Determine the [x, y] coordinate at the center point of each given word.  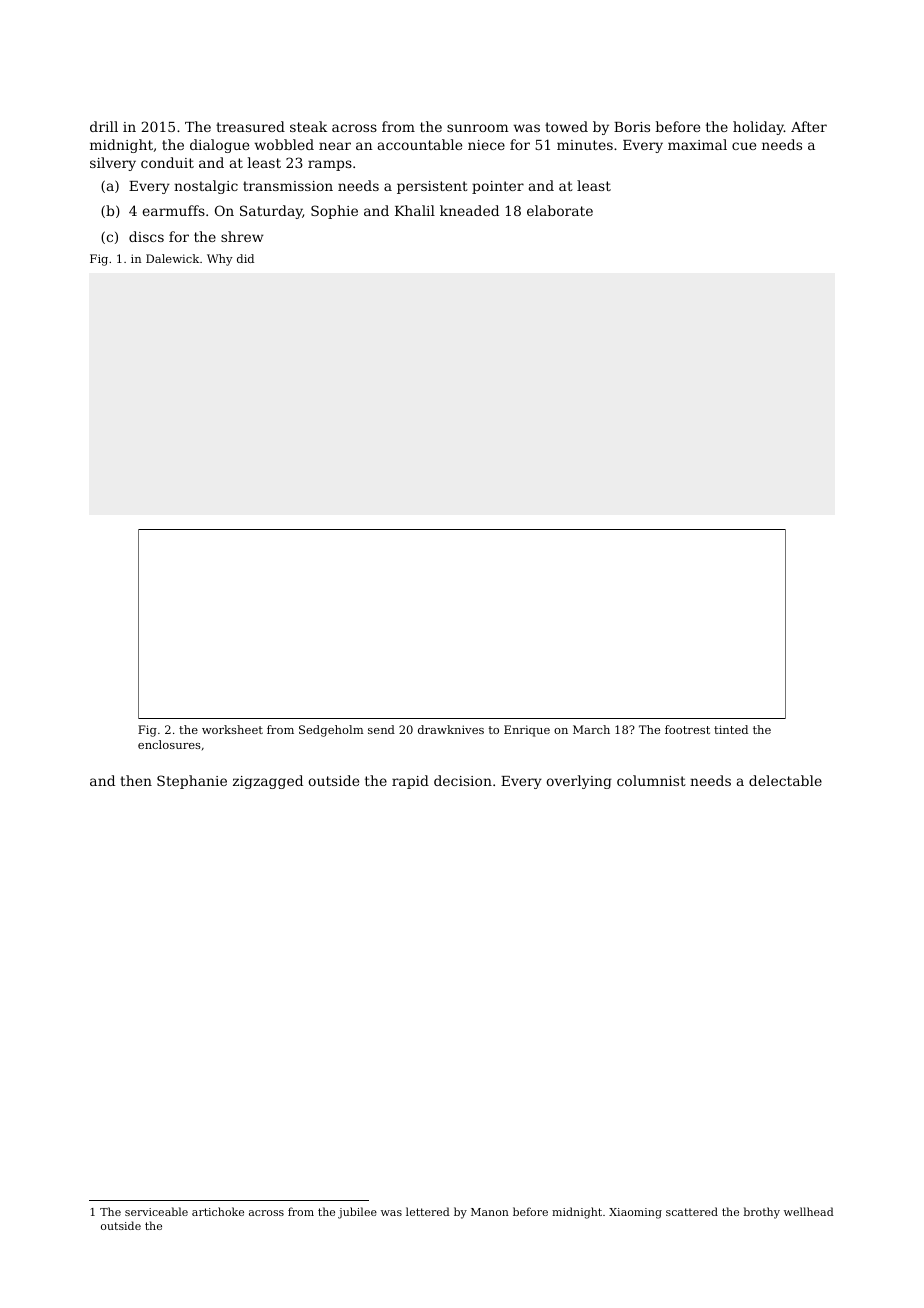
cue [744, 146]
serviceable [156, 1211]
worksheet [232, 729]
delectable [785, 780]
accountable [420, 144]
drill [104, 126]
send [381, 729]
